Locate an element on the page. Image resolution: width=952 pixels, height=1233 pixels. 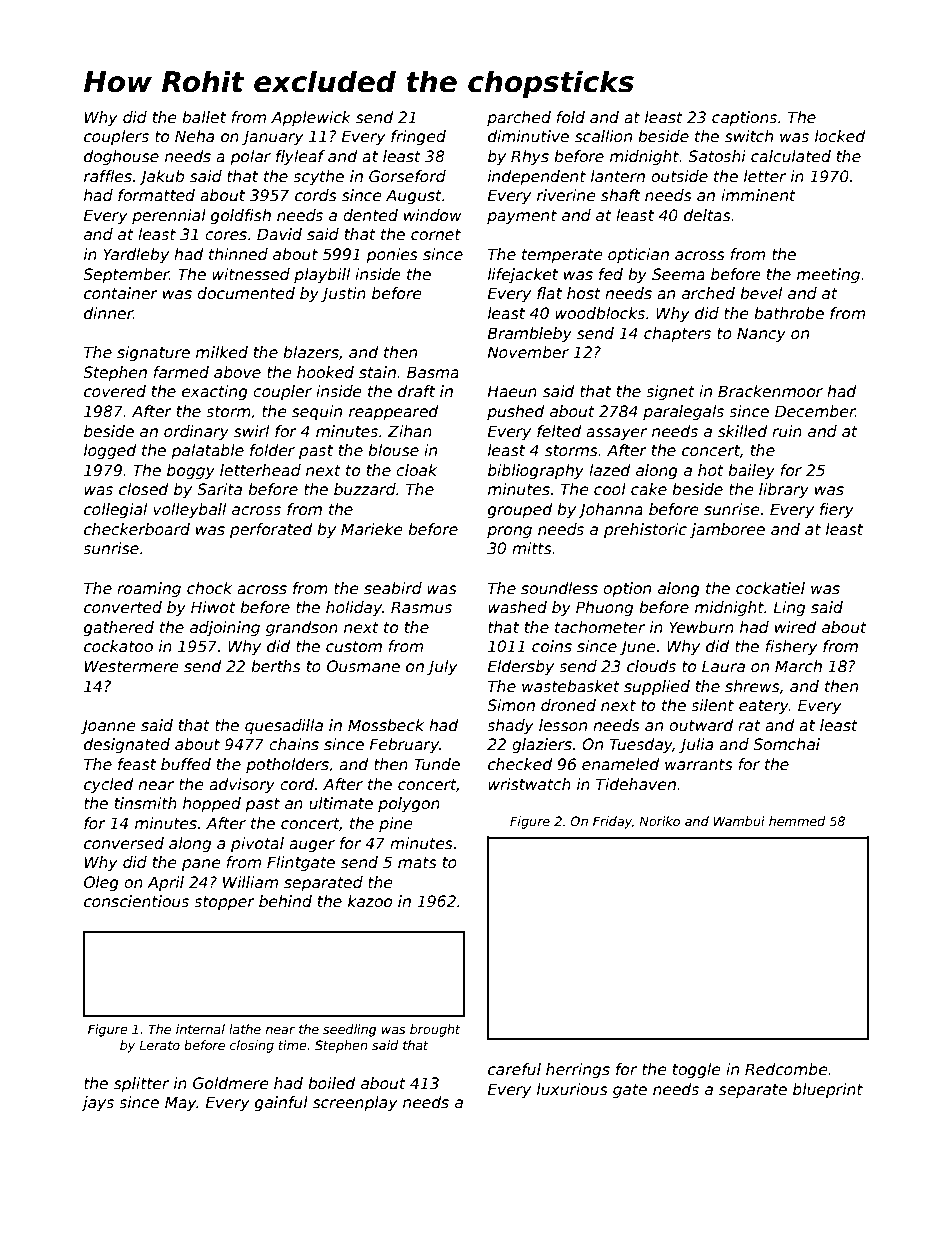
swirl is located at coordinates (251, 431).
